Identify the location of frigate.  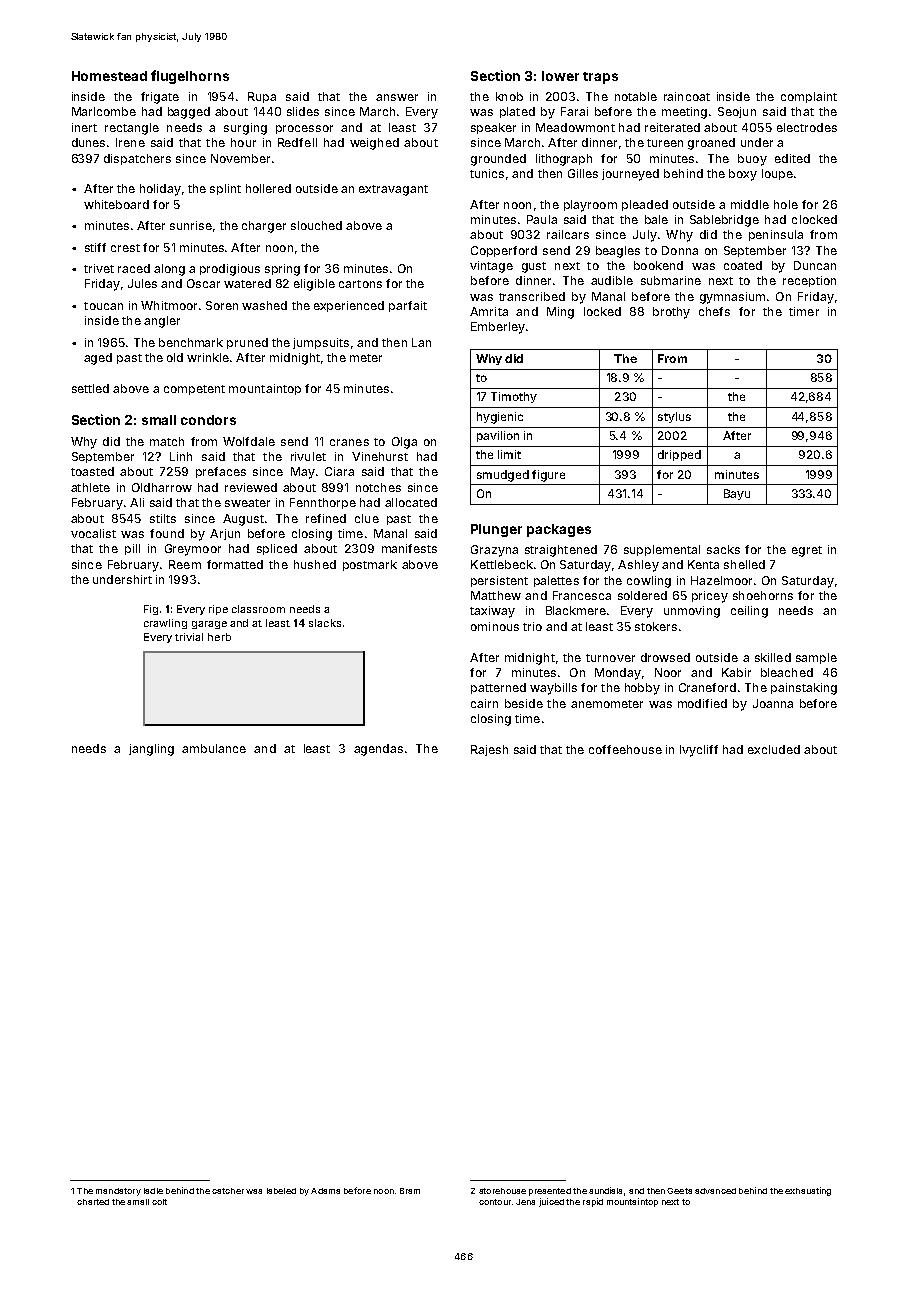
(160, 98).
